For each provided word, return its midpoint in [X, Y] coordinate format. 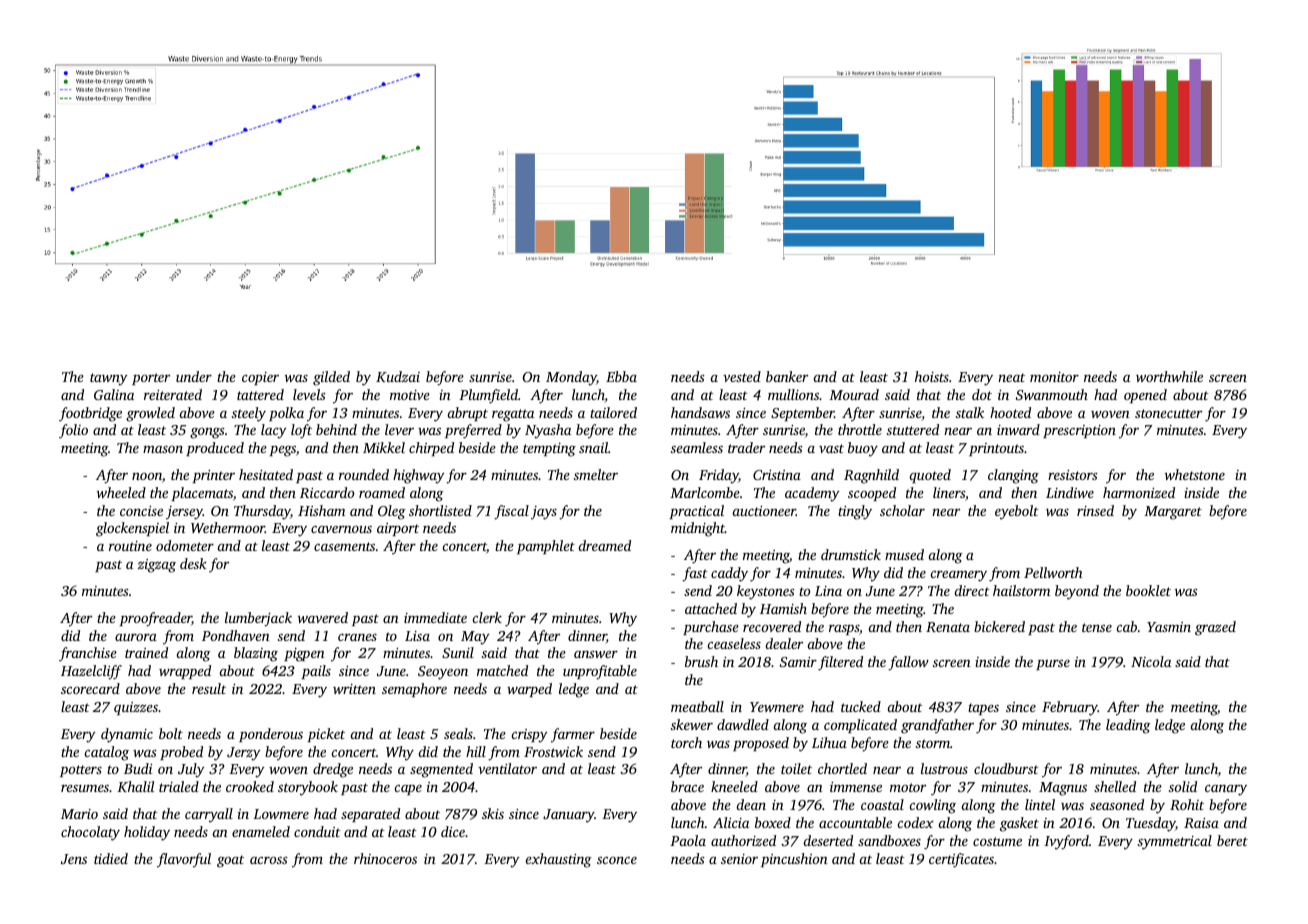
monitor [1054, 377]
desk [193, 563]
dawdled [743, 724]
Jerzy [244, 754]
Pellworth [1053, 572]
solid [1183, 786]
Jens [74, 859]
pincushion [794, 860]
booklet [1148, 590]
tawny [109, 379]
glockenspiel [132, 529]
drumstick [851, 554]
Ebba [621, 376]
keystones [766, 592]
